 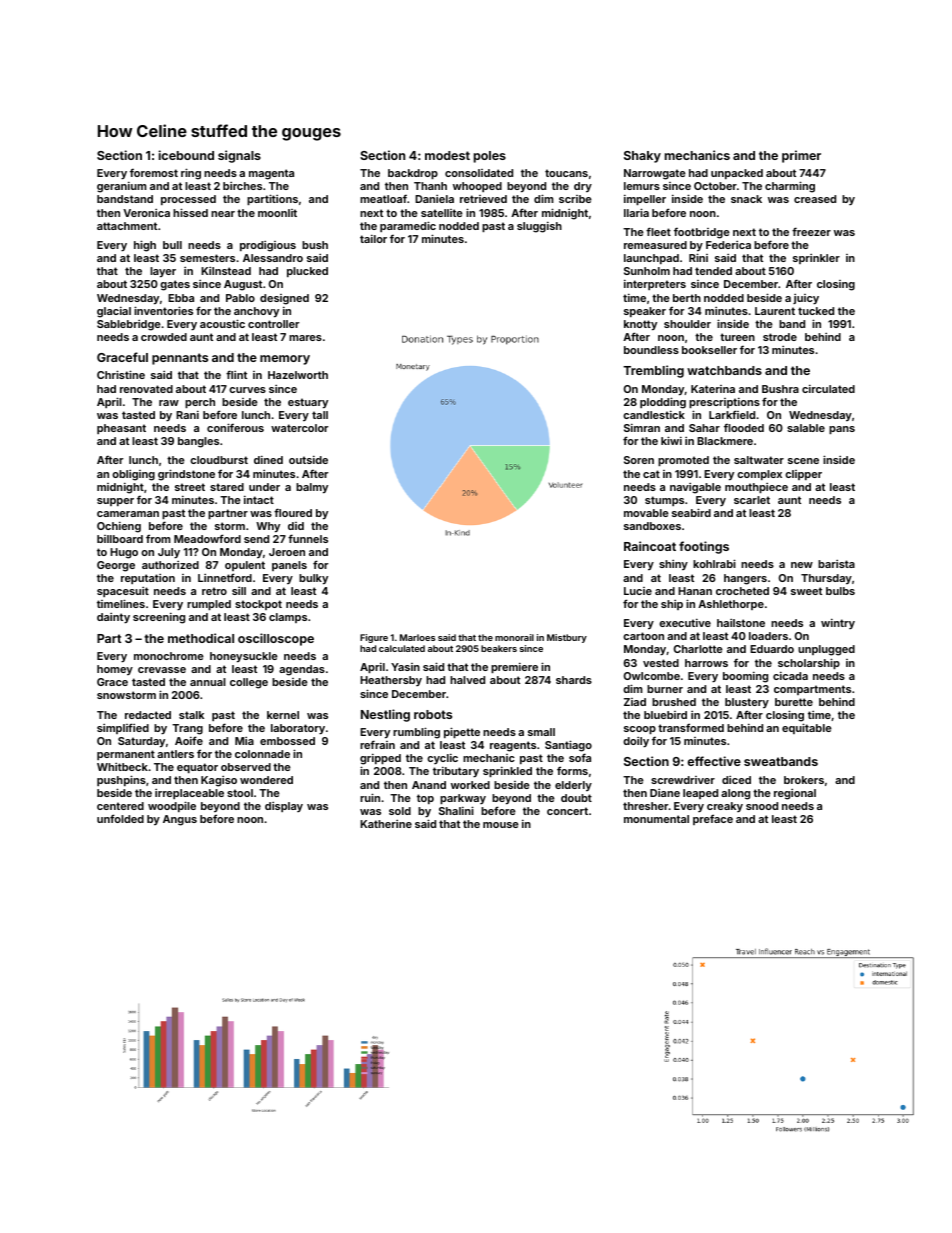 I want to click on opulent, so click(x=245, y=566).
